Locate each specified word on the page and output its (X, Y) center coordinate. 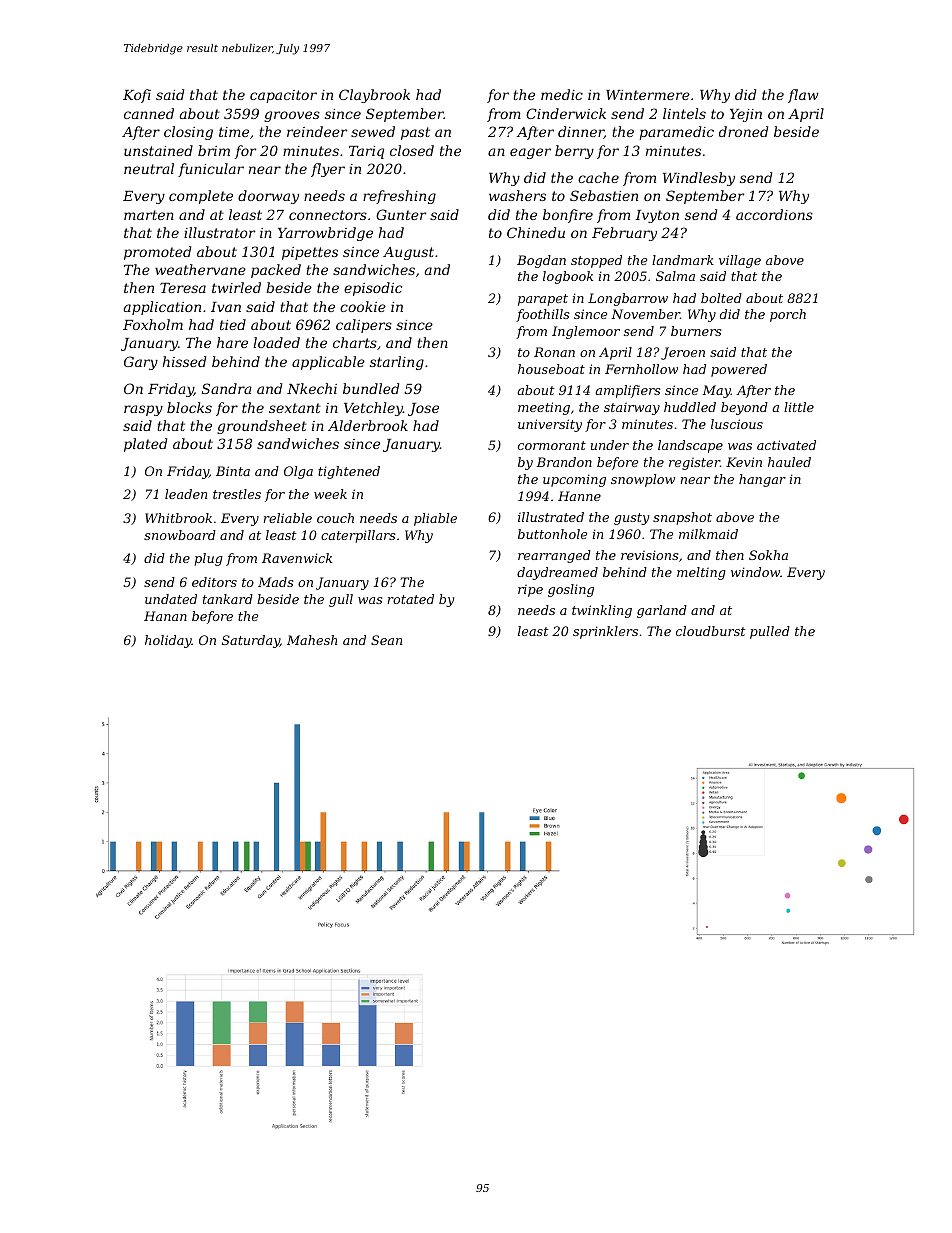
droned (743, 131)
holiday (168, 641)
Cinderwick (566, 113)
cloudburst (711, 631)
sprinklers (605, 632)
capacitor (283, 96)
